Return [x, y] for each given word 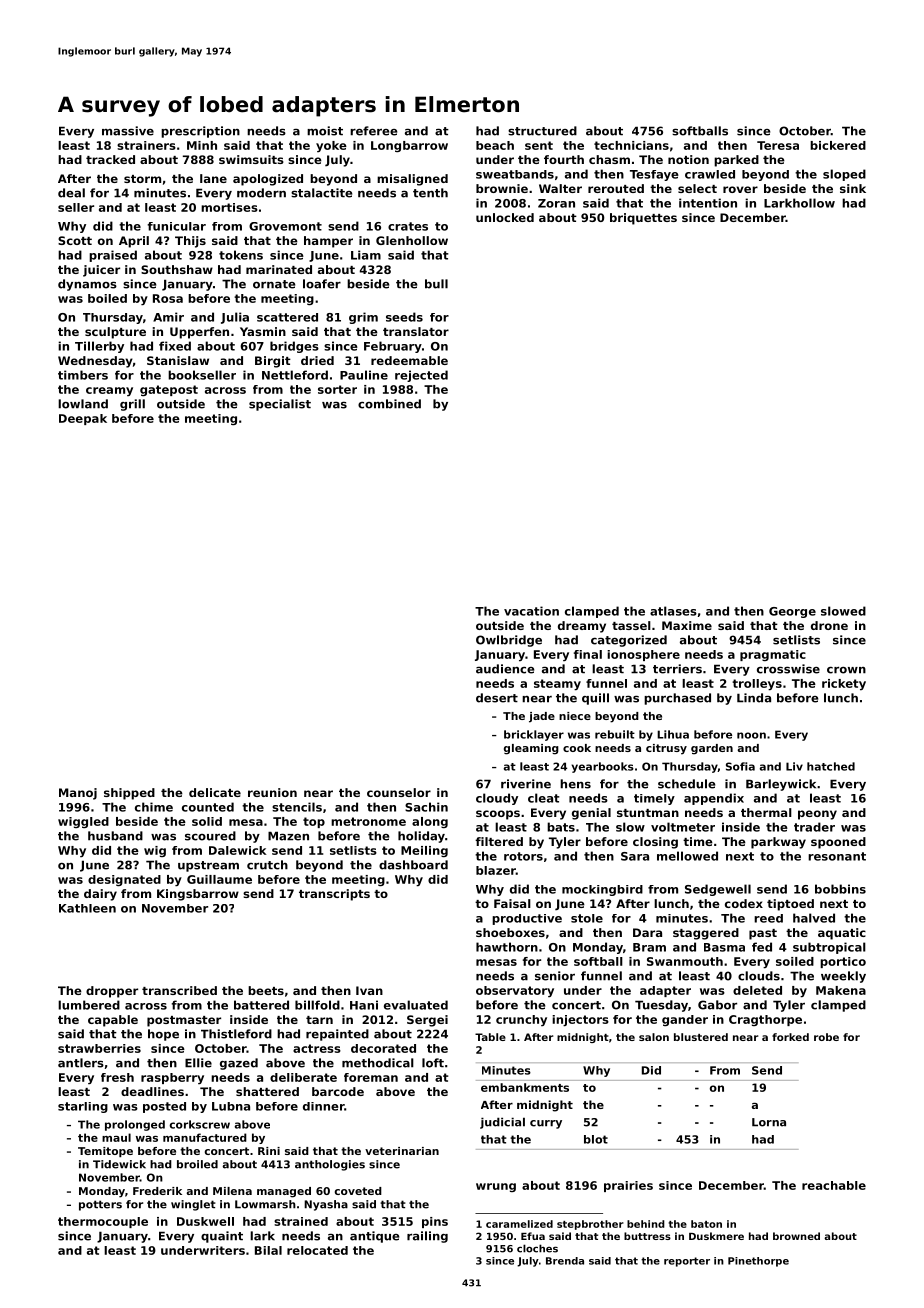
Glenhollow [412, 240]
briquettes [643, 219]
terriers [677, 669]
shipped [129, 794]
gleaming [531, 749]
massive [128, 131]
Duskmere [716, 1236]
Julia [235, 318]
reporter [687, 1262]
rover [740, 189]
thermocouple [103, 1222]
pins [435, 1222]
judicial [502, 1123]
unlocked [505, 217]
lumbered [89, 1005]
